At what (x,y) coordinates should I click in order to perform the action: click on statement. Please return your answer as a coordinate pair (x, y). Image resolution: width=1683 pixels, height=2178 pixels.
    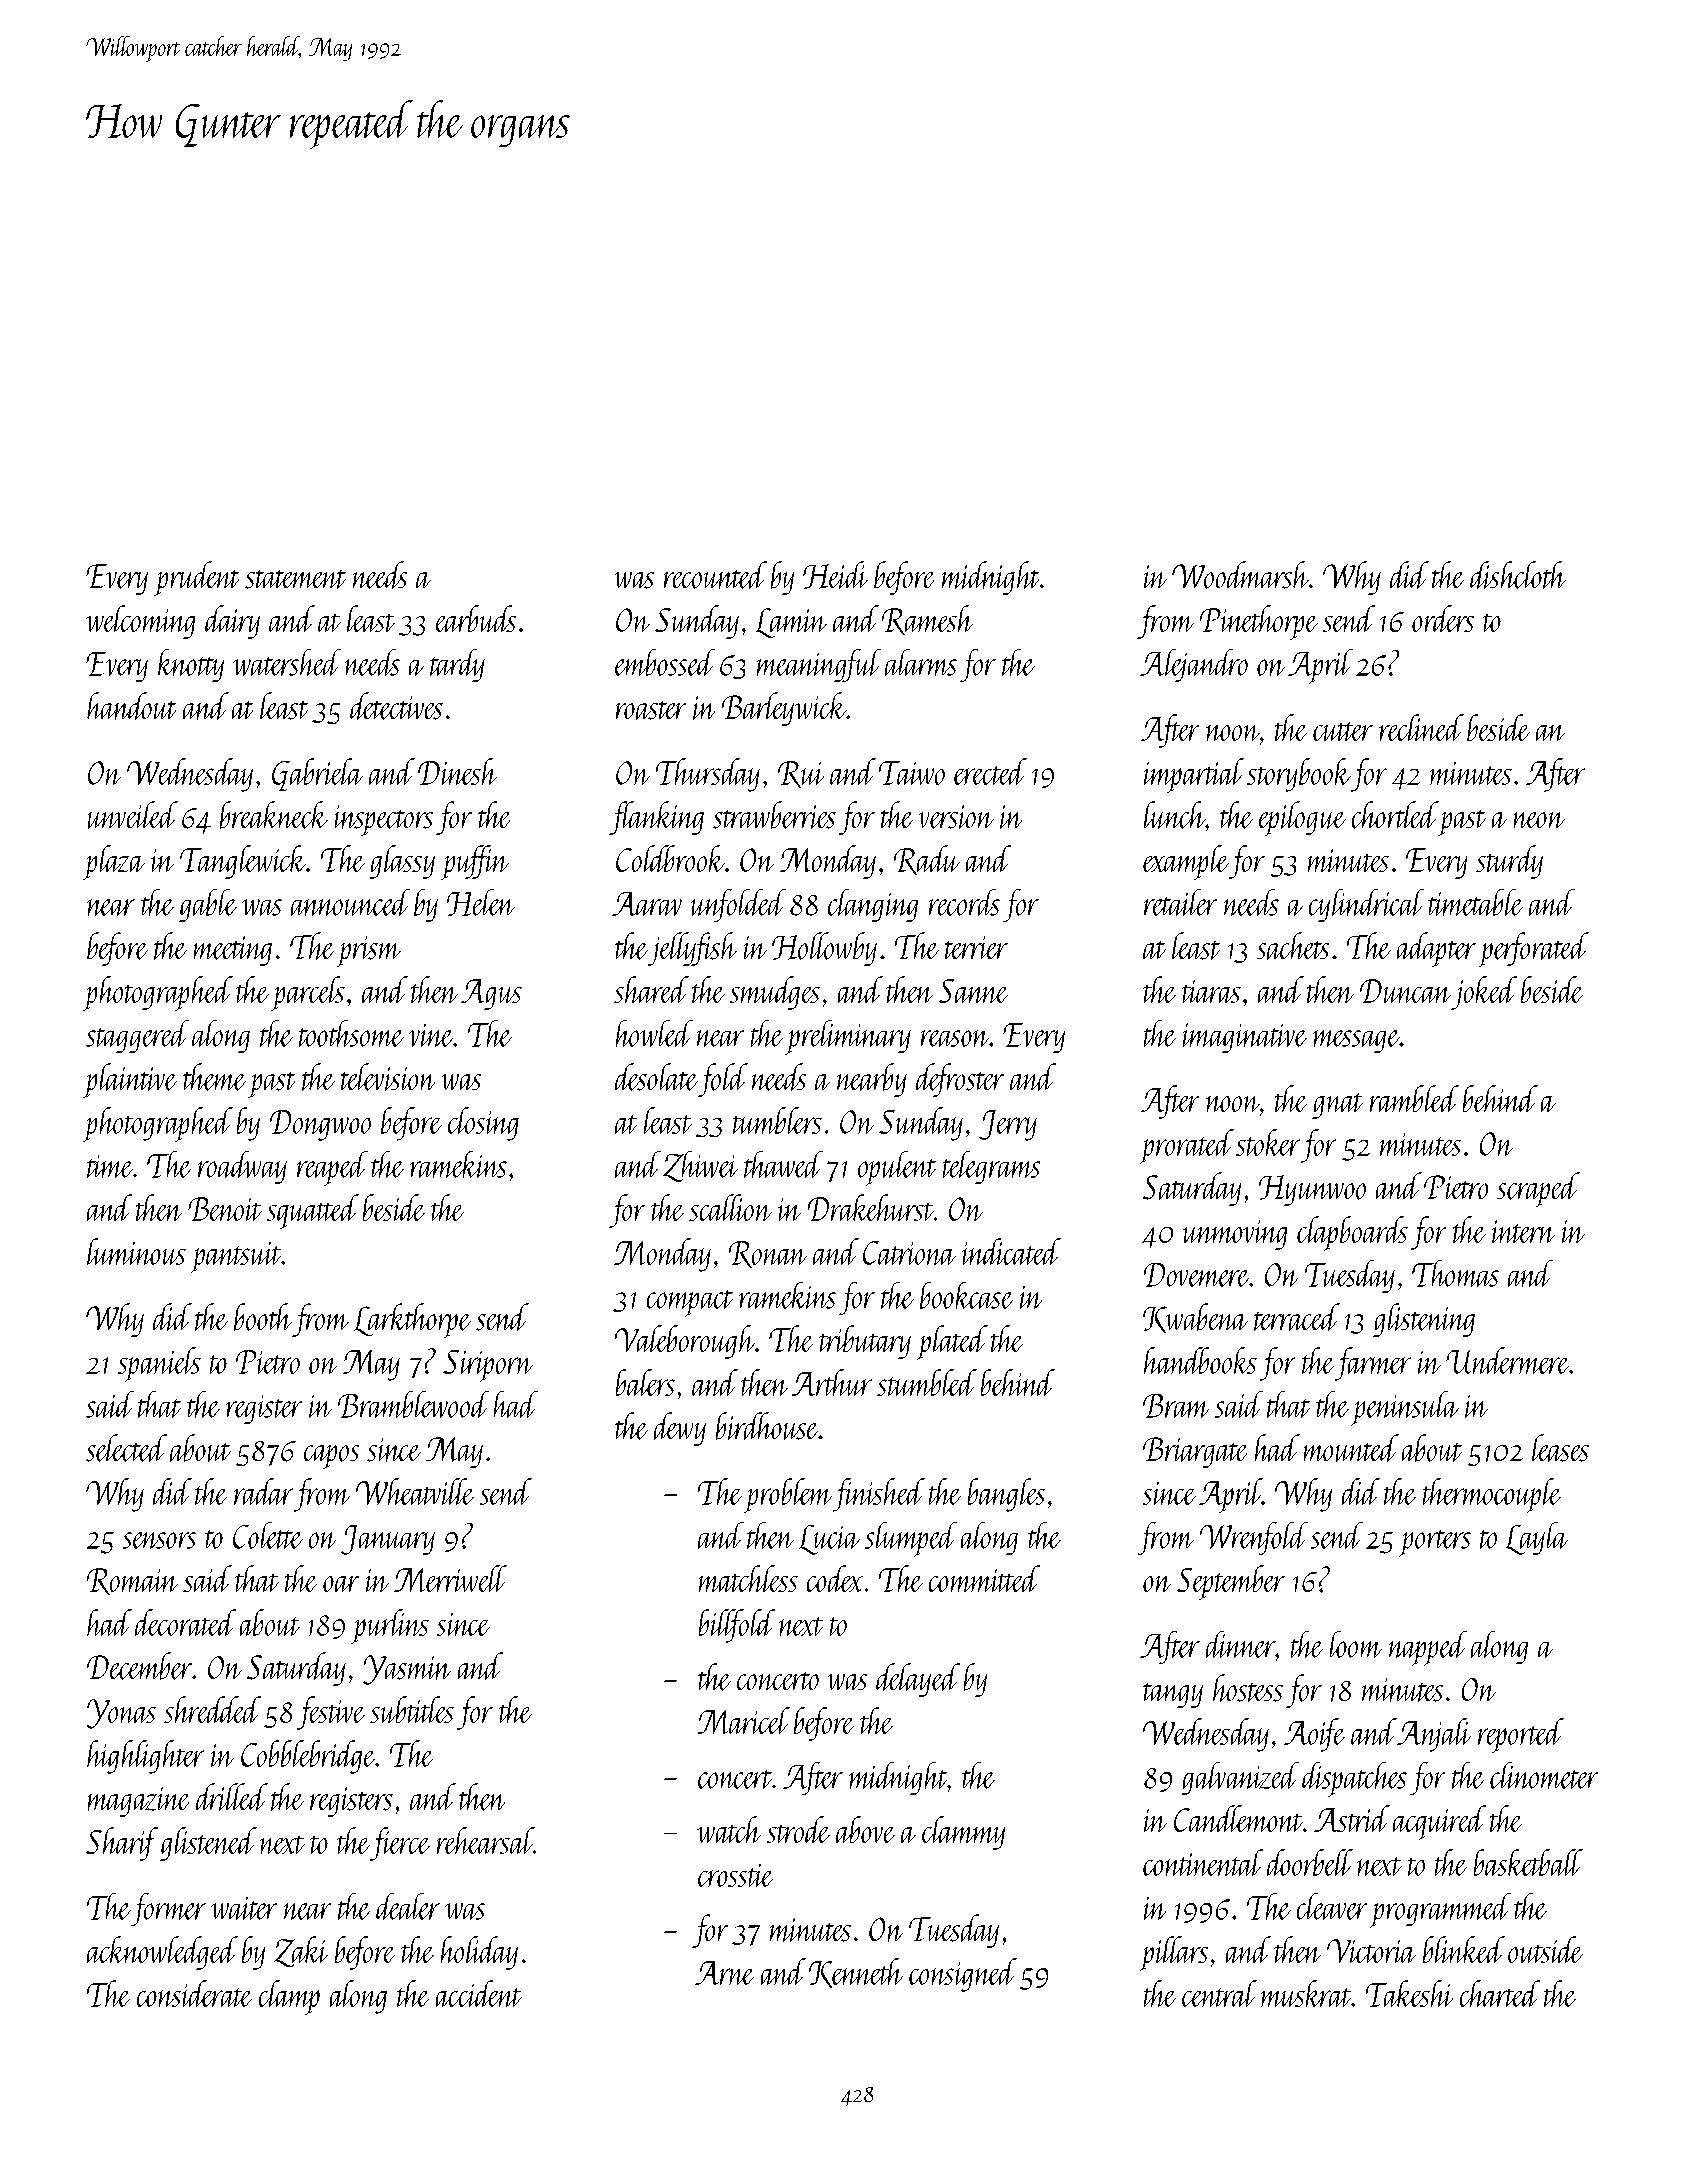
    Looking at the image, I should click on (295, 579).
